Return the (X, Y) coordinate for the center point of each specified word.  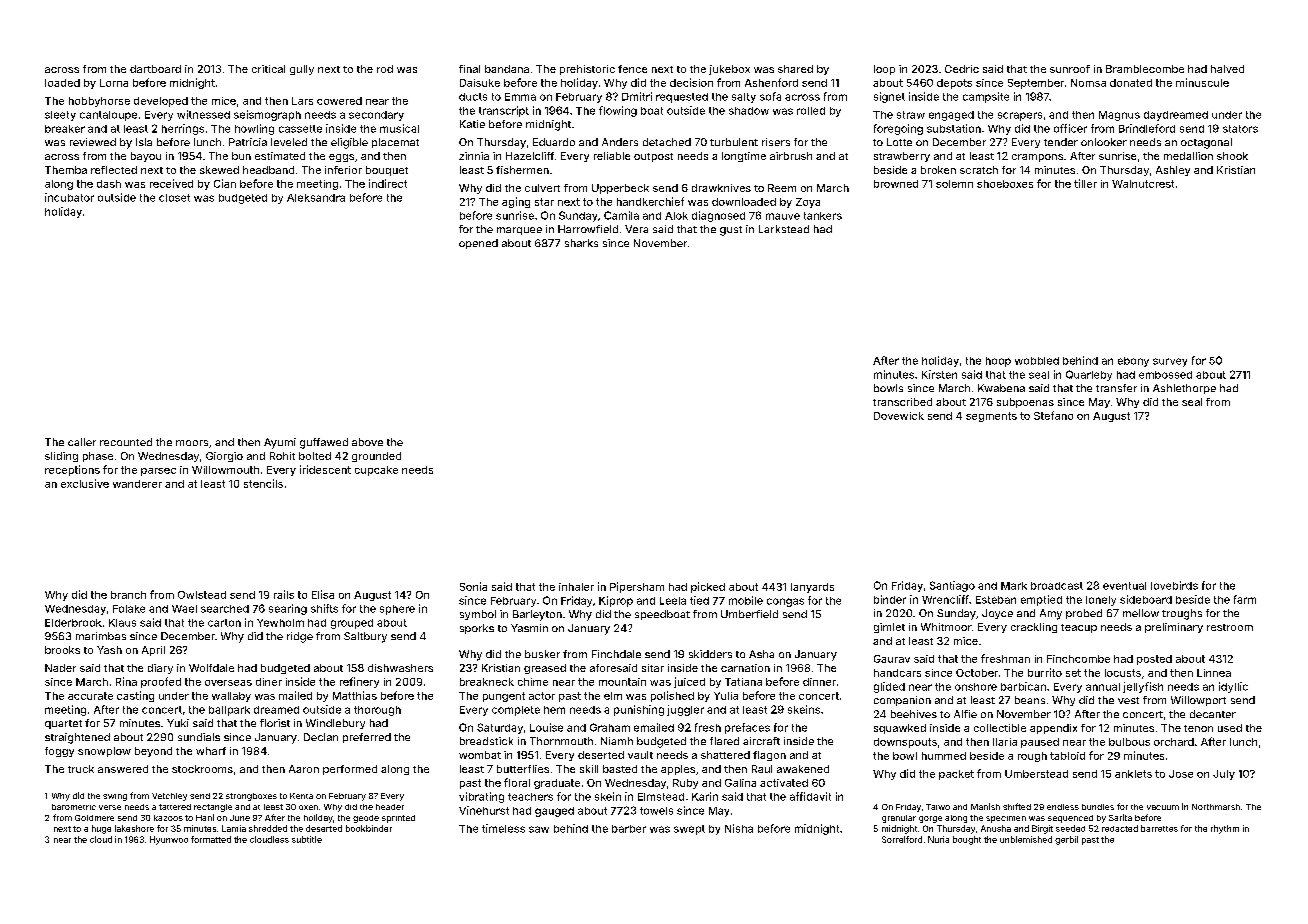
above (367, 442)
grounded (376, 457)
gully (302, 70)
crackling (1034, 628)
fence (632, 69)
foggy (59, 752)
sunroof (1070, 69)
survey (1170, 362)
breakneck (487, 682)
